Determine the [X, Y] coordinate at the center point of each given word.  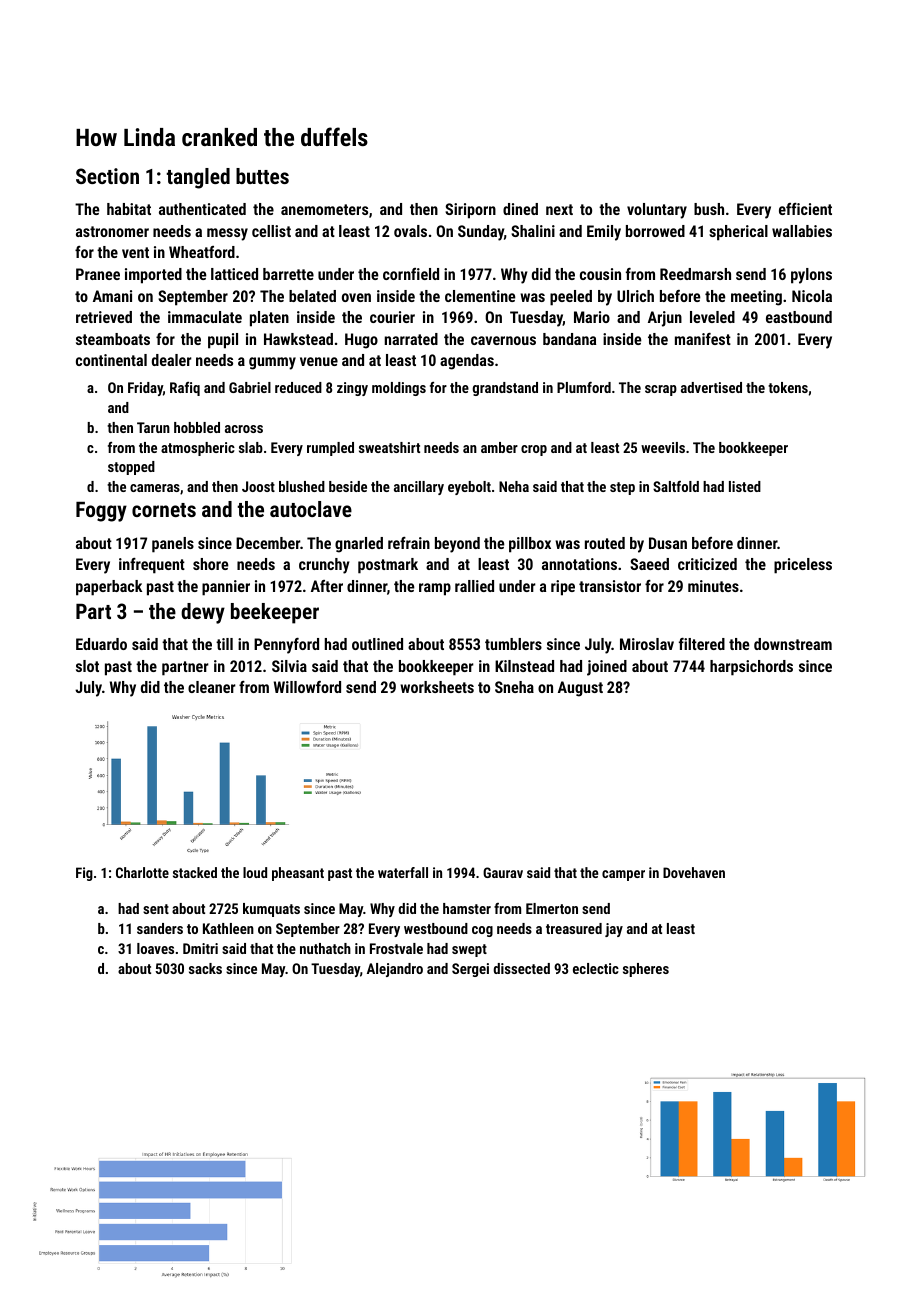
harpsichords [751, 668]
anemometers [324, 209]
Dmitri [200, 948]
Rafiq [185, 389]
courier [392, 317]
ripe [563, 588]
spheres [646, 970]
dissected [521, 968]
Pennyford [286, 646]
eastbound [799, 317]
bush [709, 209]
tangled [198, 178]
